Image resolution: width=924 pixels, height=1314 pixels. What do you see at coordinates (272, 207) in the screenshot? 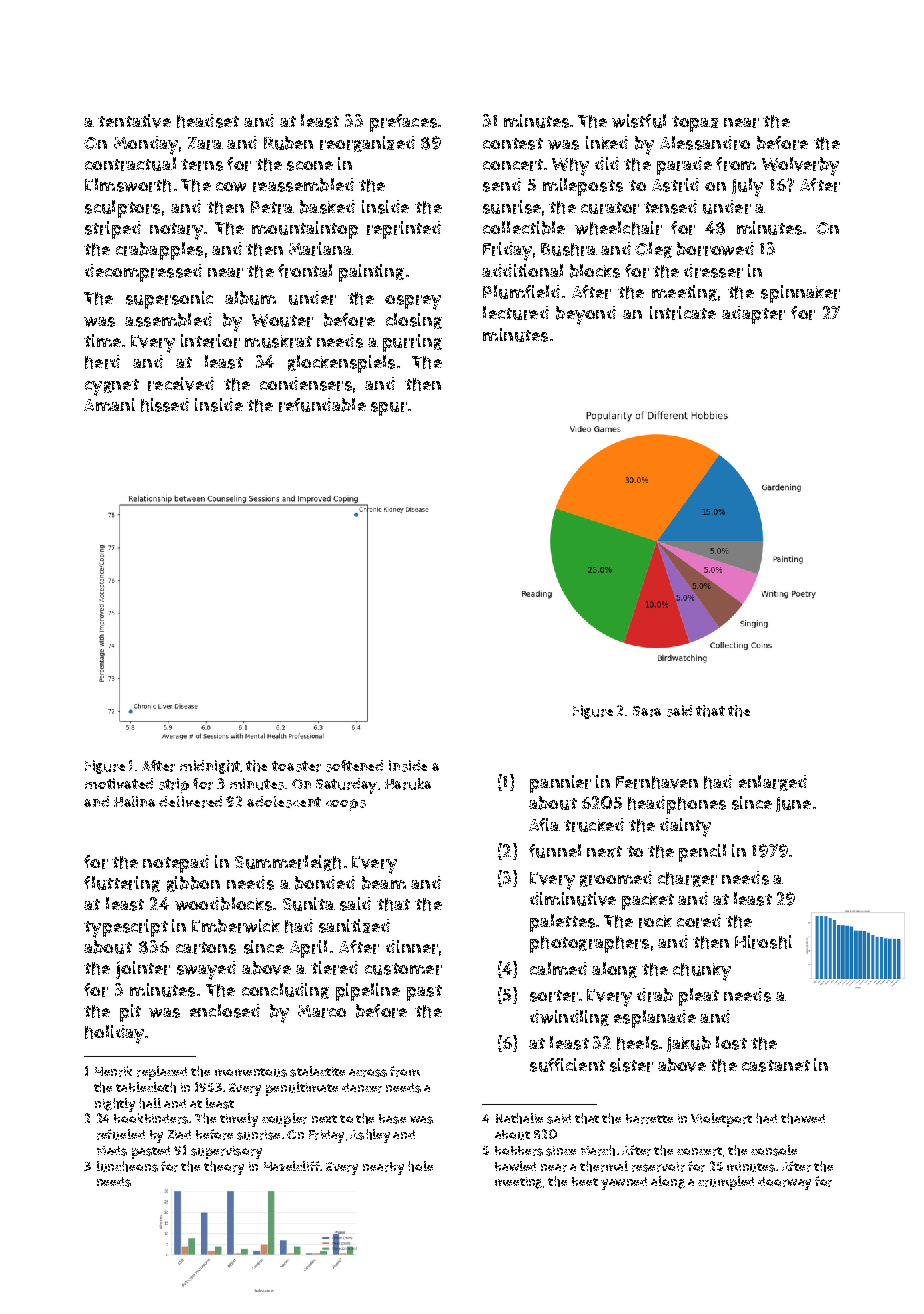
I see `Petra` at bounding box center [272, 207].
